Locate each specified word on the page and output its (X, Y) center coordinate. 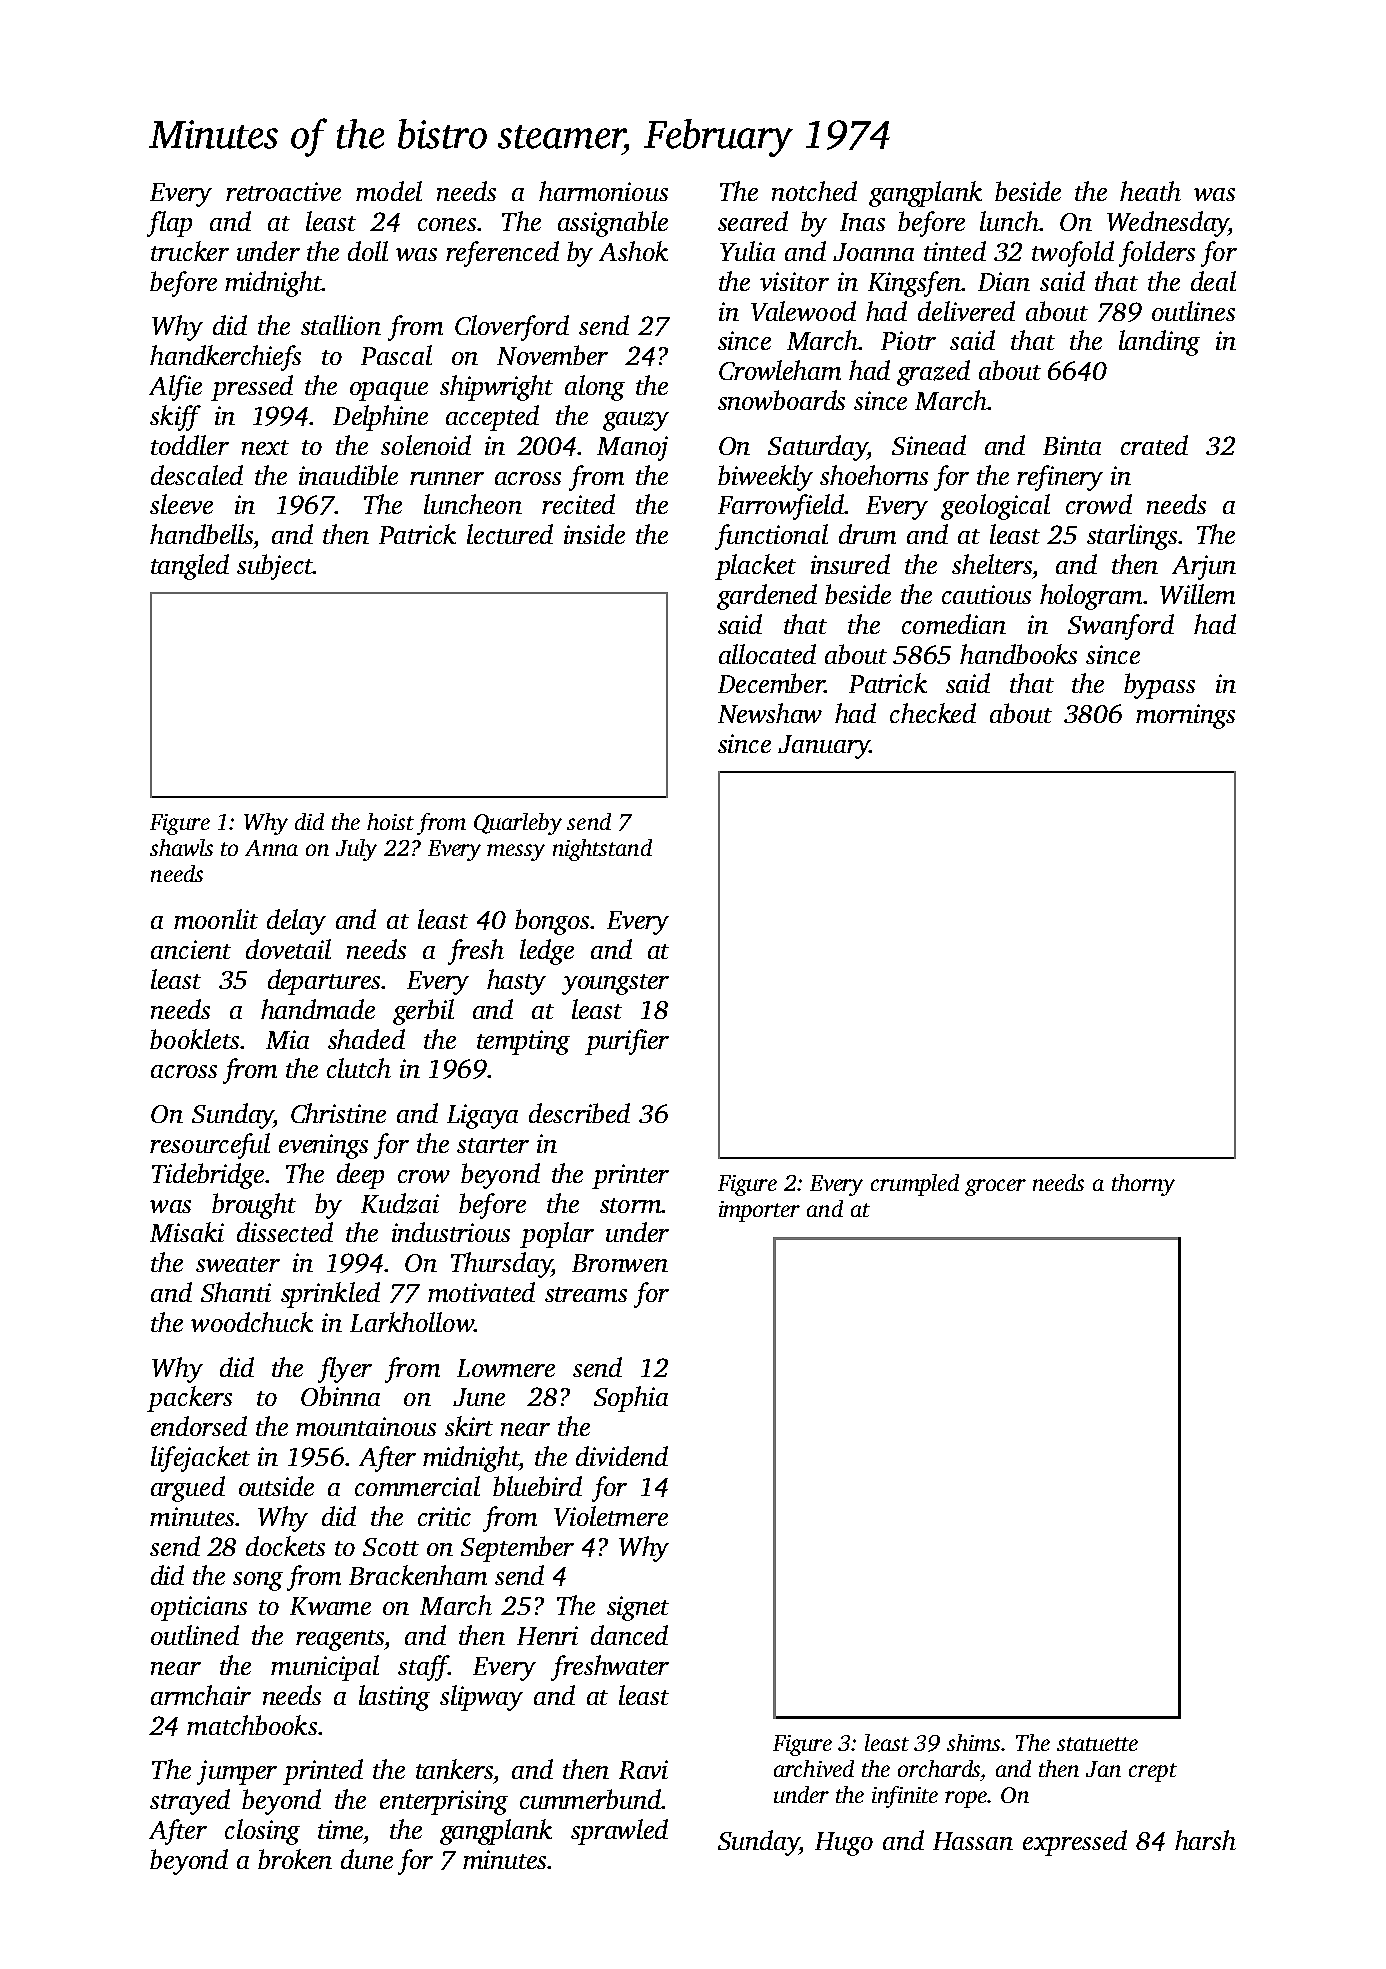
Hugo (844, 1844)
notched (814, 191)
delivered (966, 311)
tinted (955, 251)
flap (169, 224)
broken (295, 1859)
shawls (181, 847)
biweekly (765, 478)
